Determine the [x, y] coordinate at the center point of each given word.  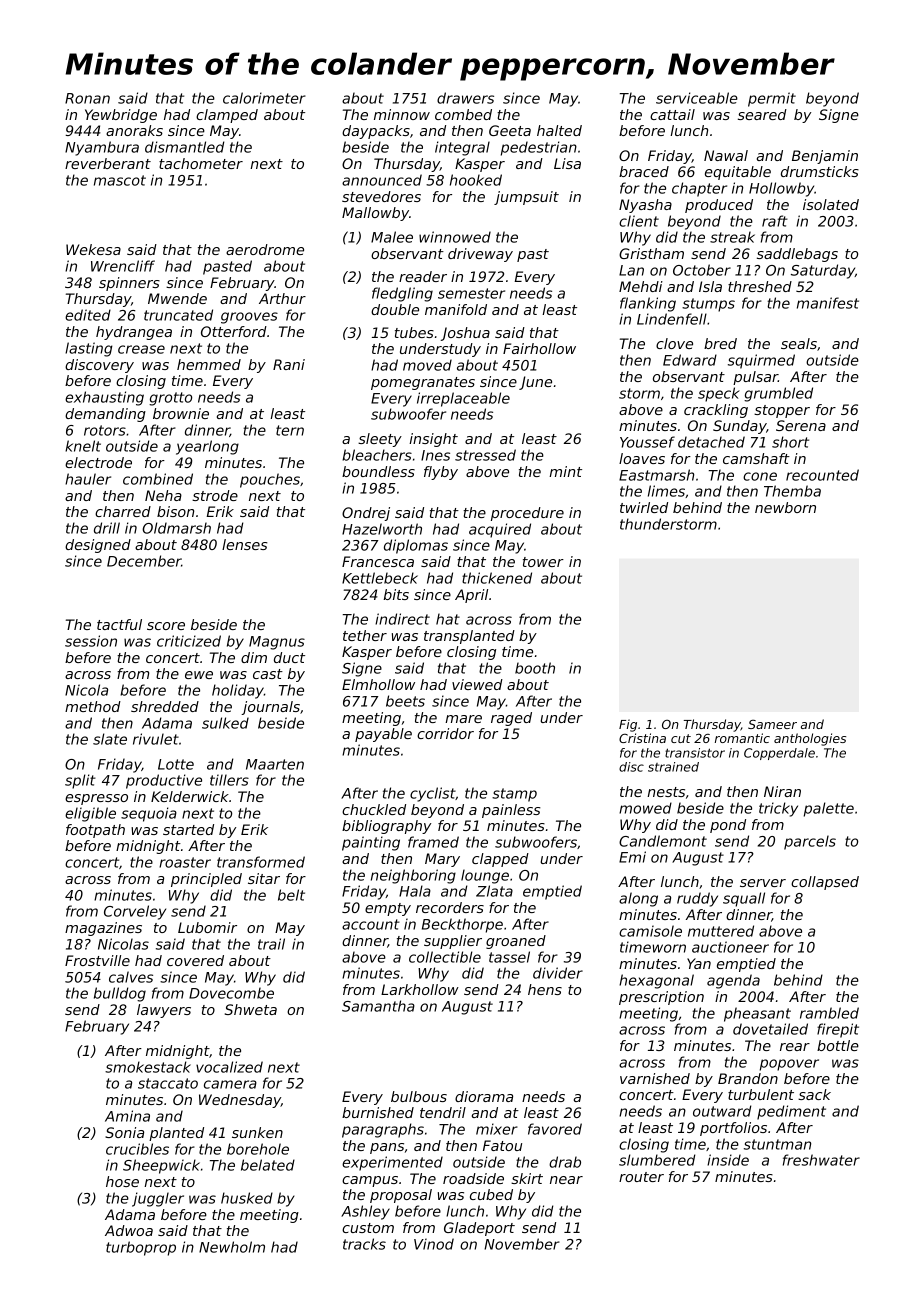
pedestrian [539, 148]
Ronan [87, 98]
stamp [514, 795]
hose [122, 1181]
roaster [185, 862]
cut [681, 738]
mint [565, 471]
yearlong [207, 447]
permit [772, 99]
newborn [785, 507]
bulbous [419, 1096]
